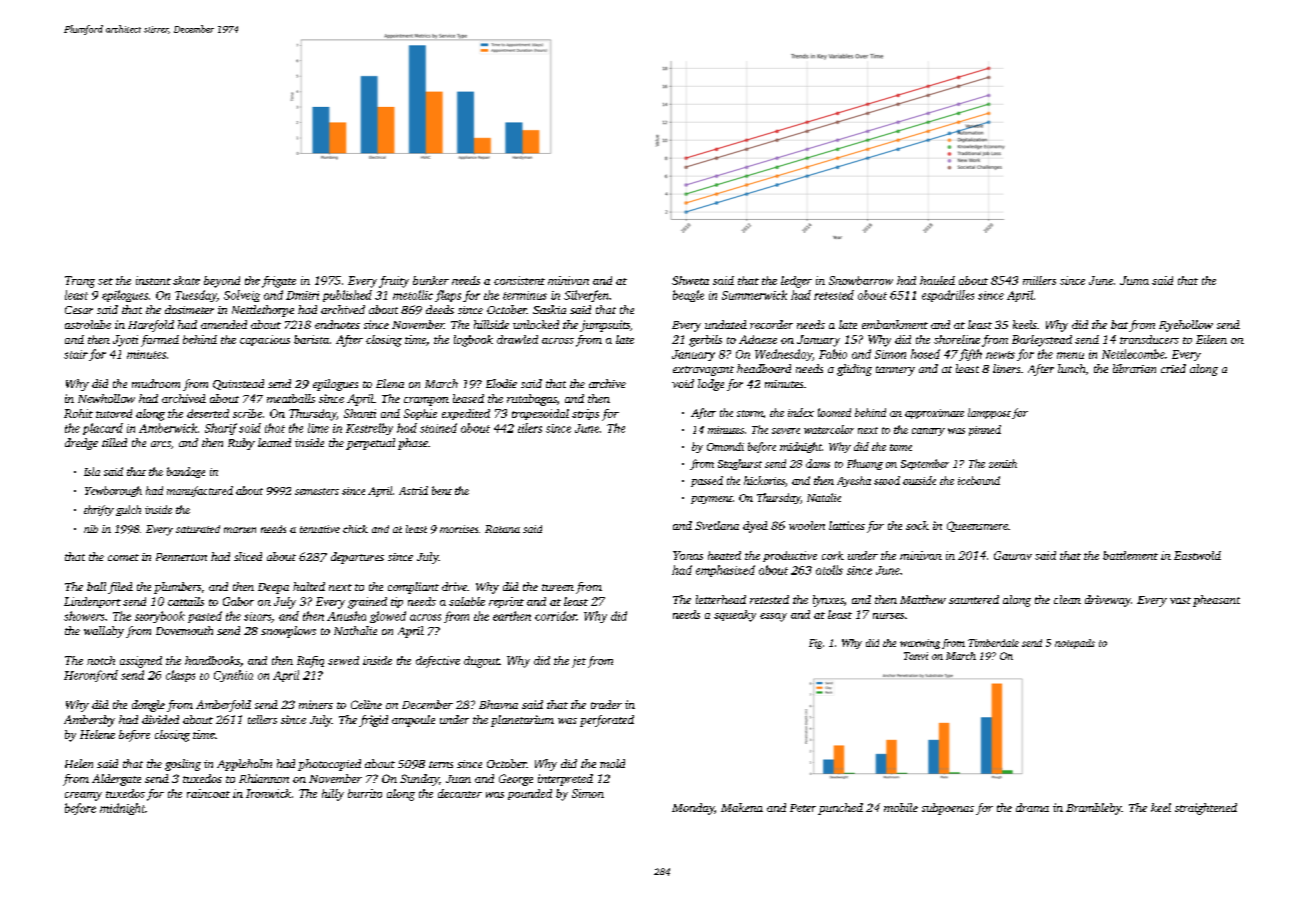  Describe the element at coordinates (156, 383) in the screenshot. I see `mudroom` at that location.
